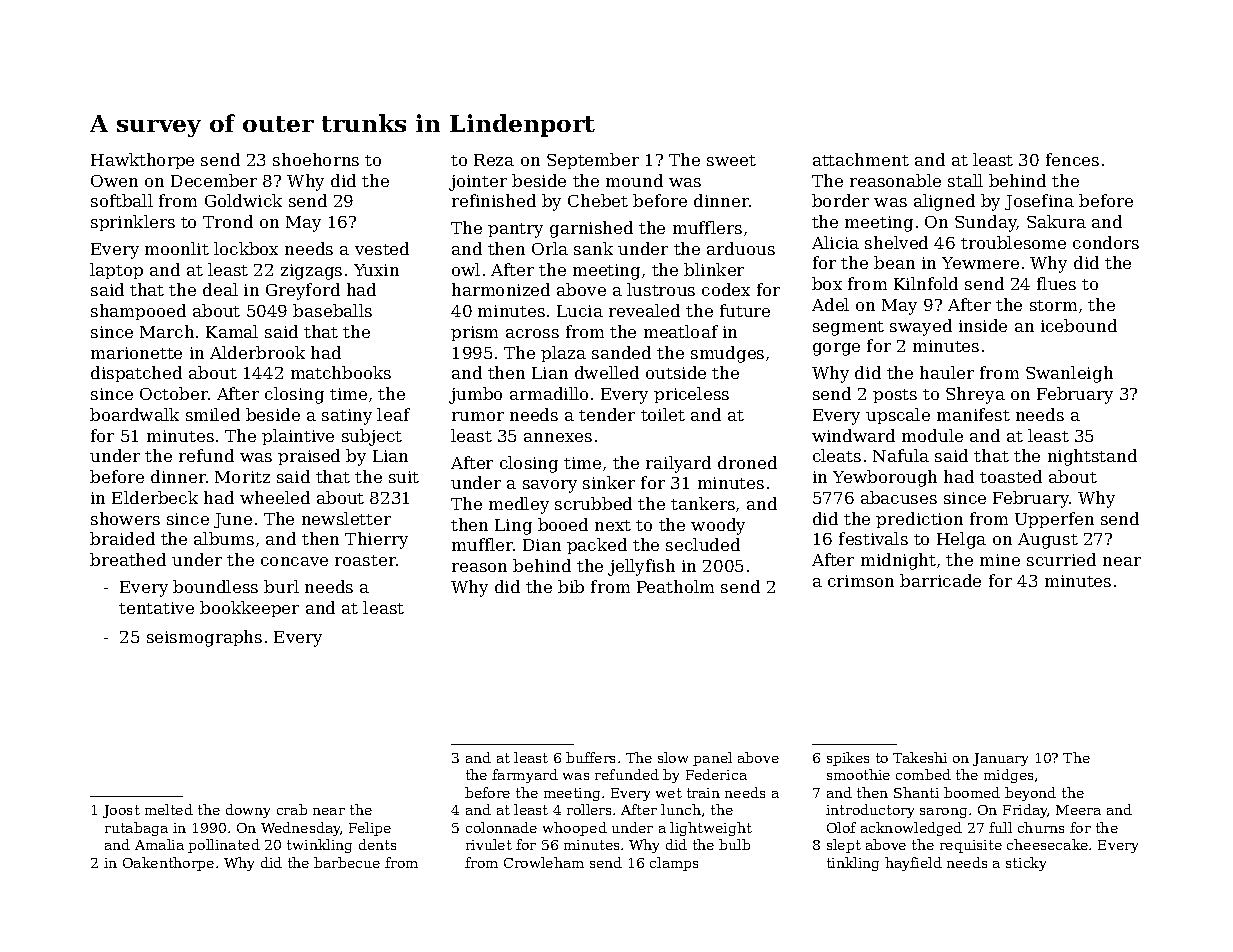  I want to click on toilet, so click(663, 414).
